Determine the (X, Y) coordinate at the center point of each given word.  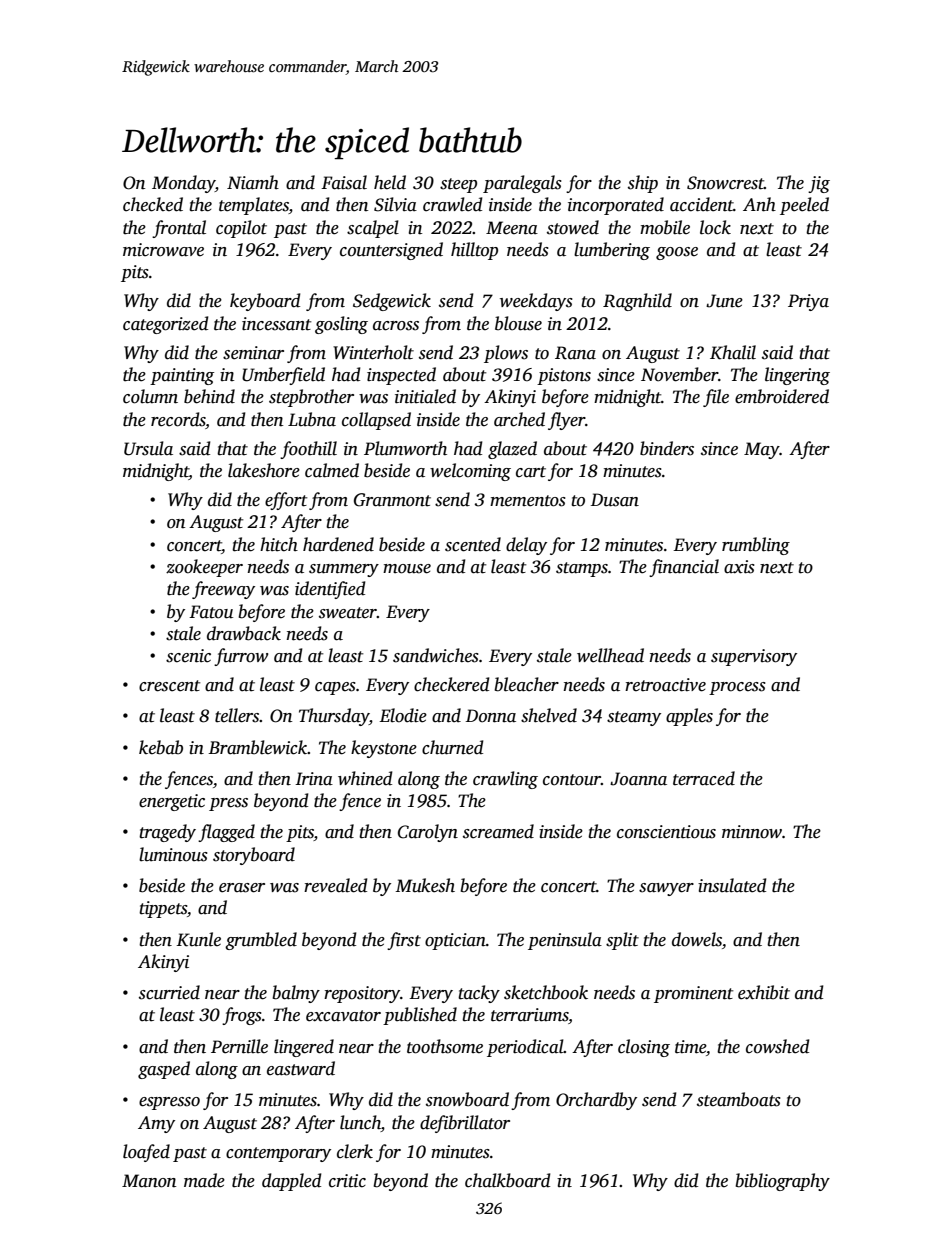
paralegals (522, 184)
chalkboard (508, 1180)
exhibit (764, 992)
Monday (183, 184)
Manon (149, 1181)
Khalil (733, 352)
